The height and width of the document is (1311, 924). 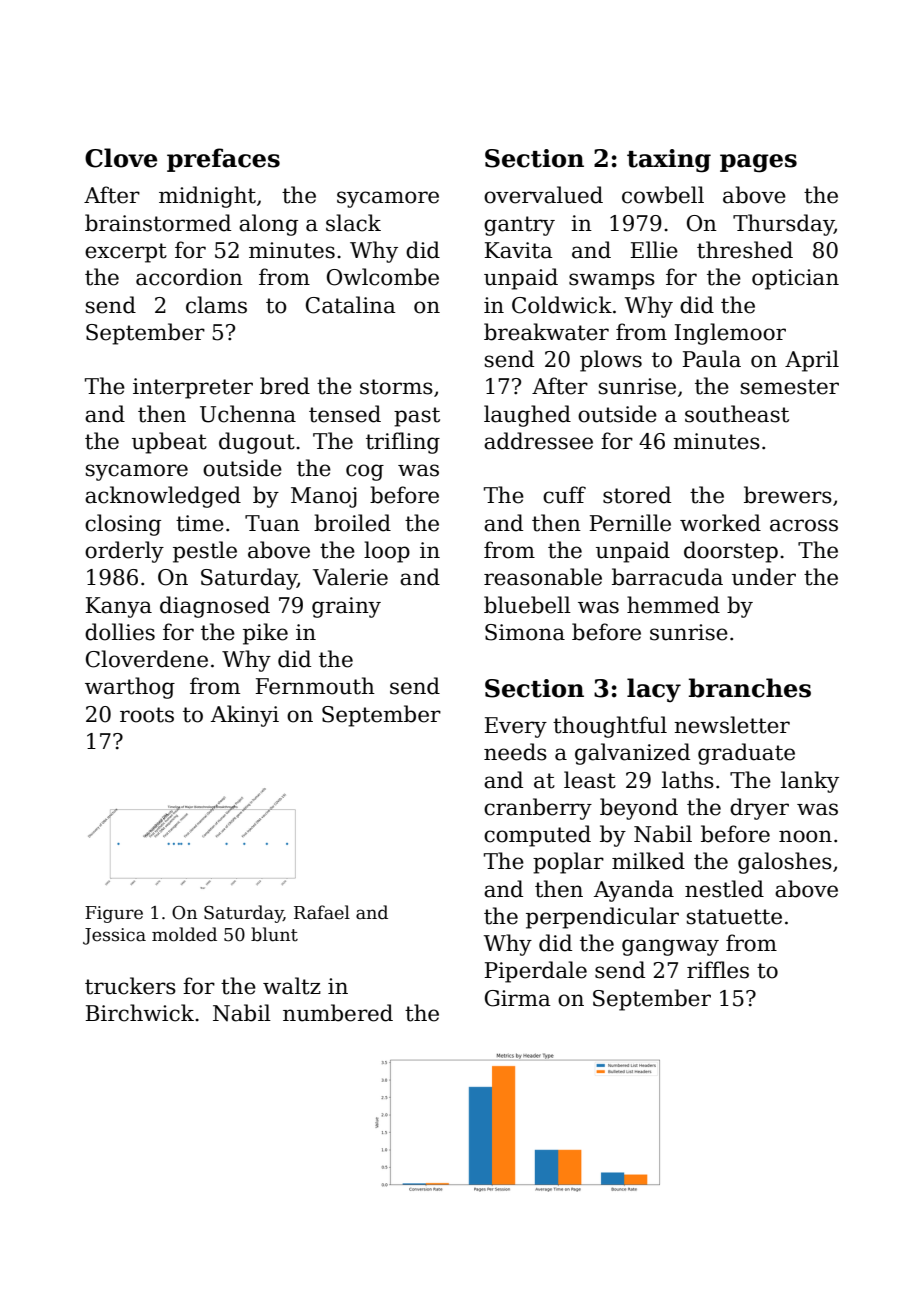 I want to click on plows, so click(x=611, y=361).
